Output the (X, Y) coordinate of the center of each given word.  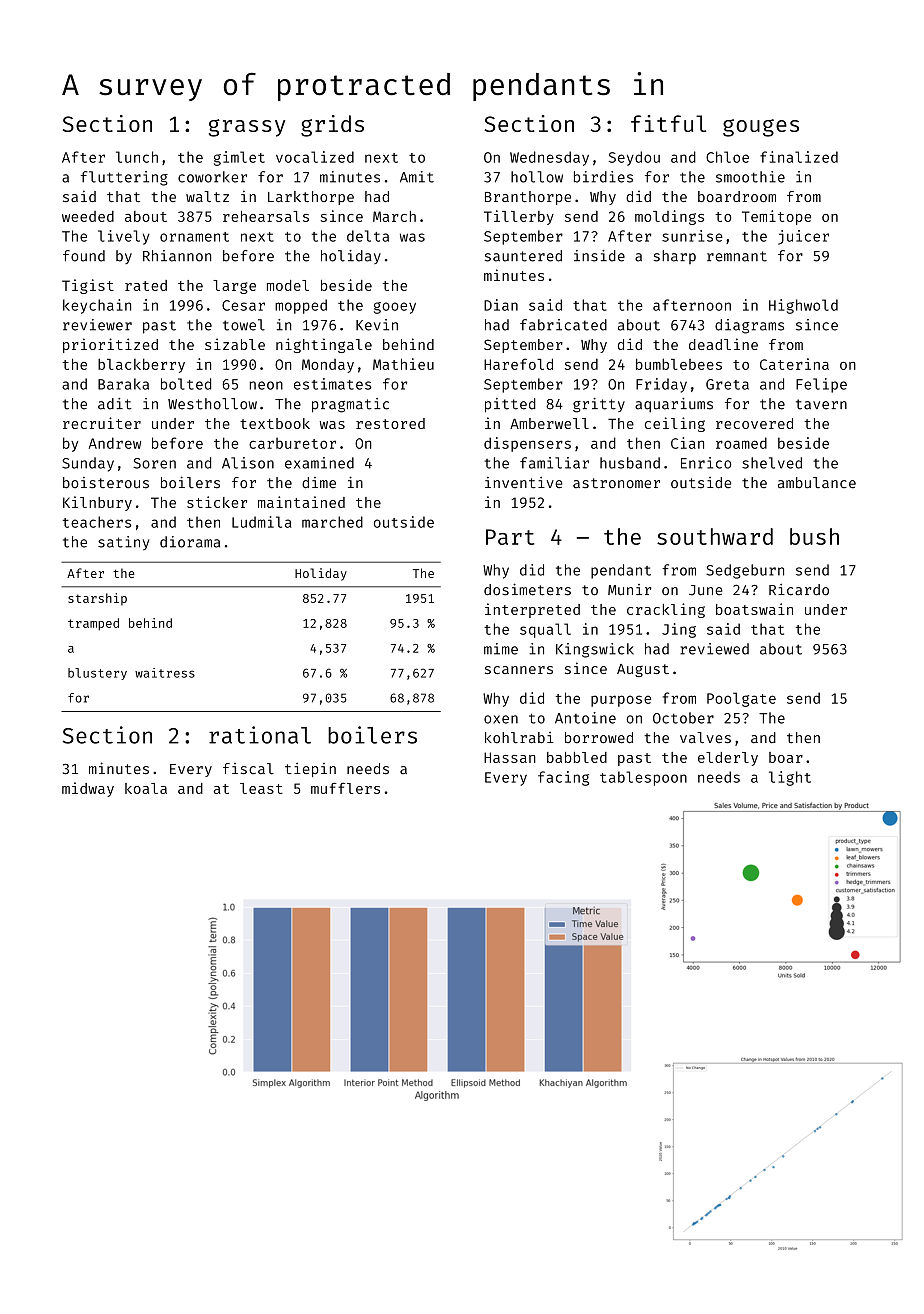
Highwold (803, 306)
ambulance (817, 483)
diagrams (749, 326)
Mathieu (403, 364)
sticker (217, 502)
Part (510, 537)
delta (368, 236)
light (790, 778)
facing (563, 778)
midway (88, 789)
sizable (235, 344)
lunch (137, 157)
